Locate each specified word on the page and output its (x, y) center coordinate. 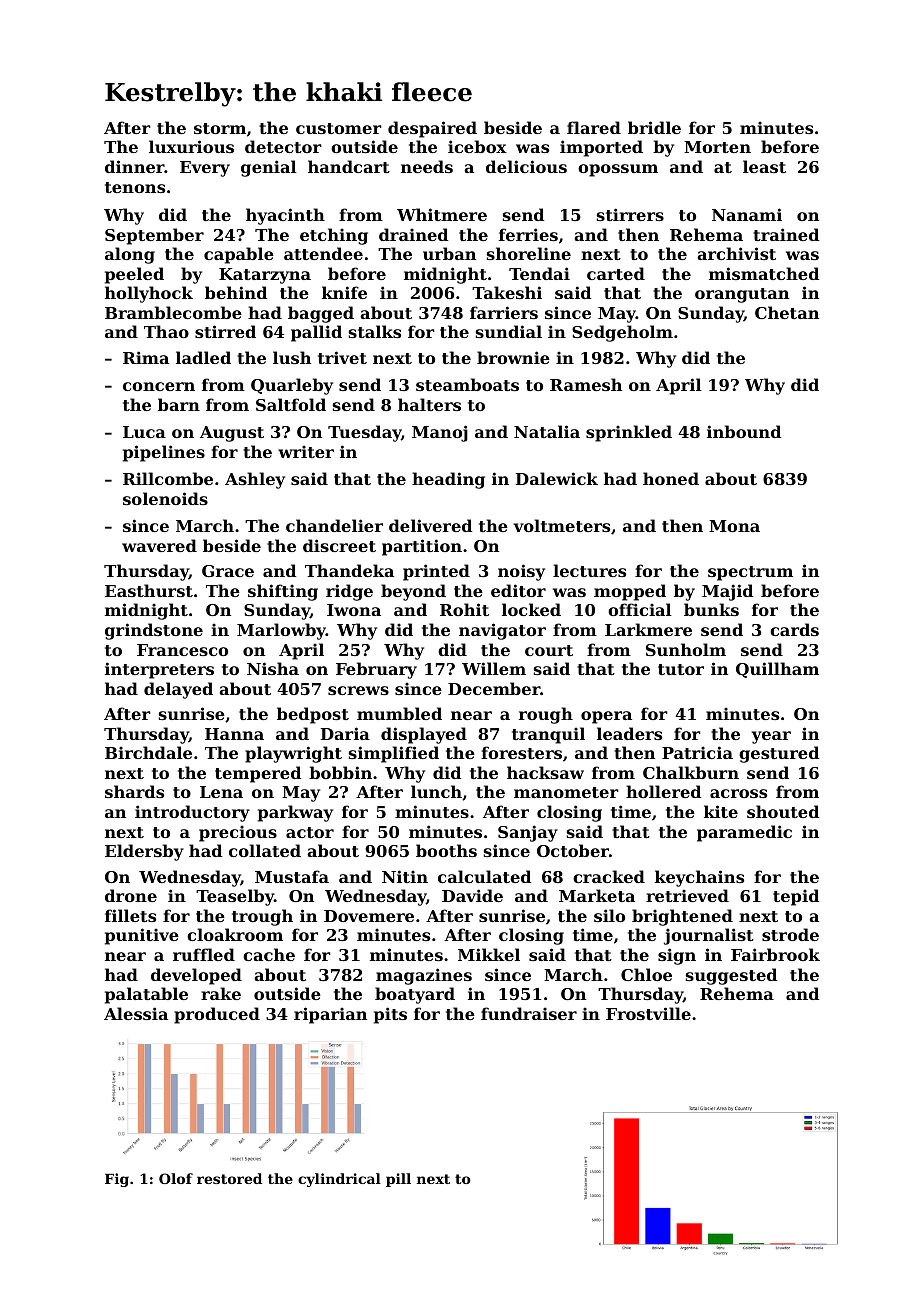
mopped (630, 592)
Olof (176, 1178)
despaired (432, 129)
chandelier (334, 525)
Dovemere (369, 916)
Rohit (464, 609)
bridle (654, 127)
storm (220, 128)
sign (677, 956)
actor (310, 832)
